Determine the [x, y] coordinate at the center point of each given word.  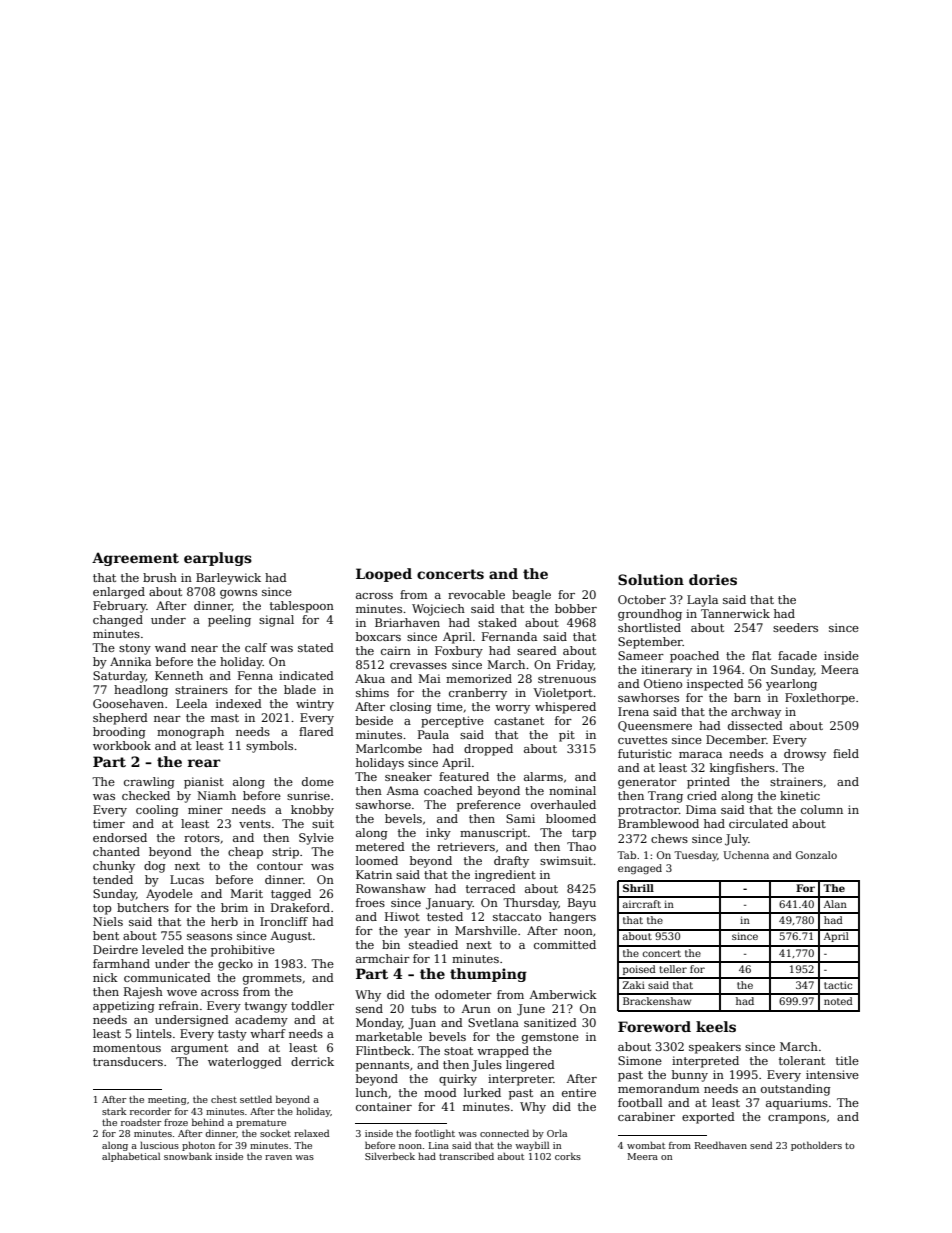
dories [713, 579]
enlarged [119, 593]
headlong [141, 691]
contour [280, 866]
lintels [154, 1033]
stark [114, 1111]
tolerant [802, 1060]
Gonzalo [816, 855]
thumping [488, 975]
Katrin [374, 874]
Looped [384, 575]
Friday [575, 666]
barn [747, 697]
